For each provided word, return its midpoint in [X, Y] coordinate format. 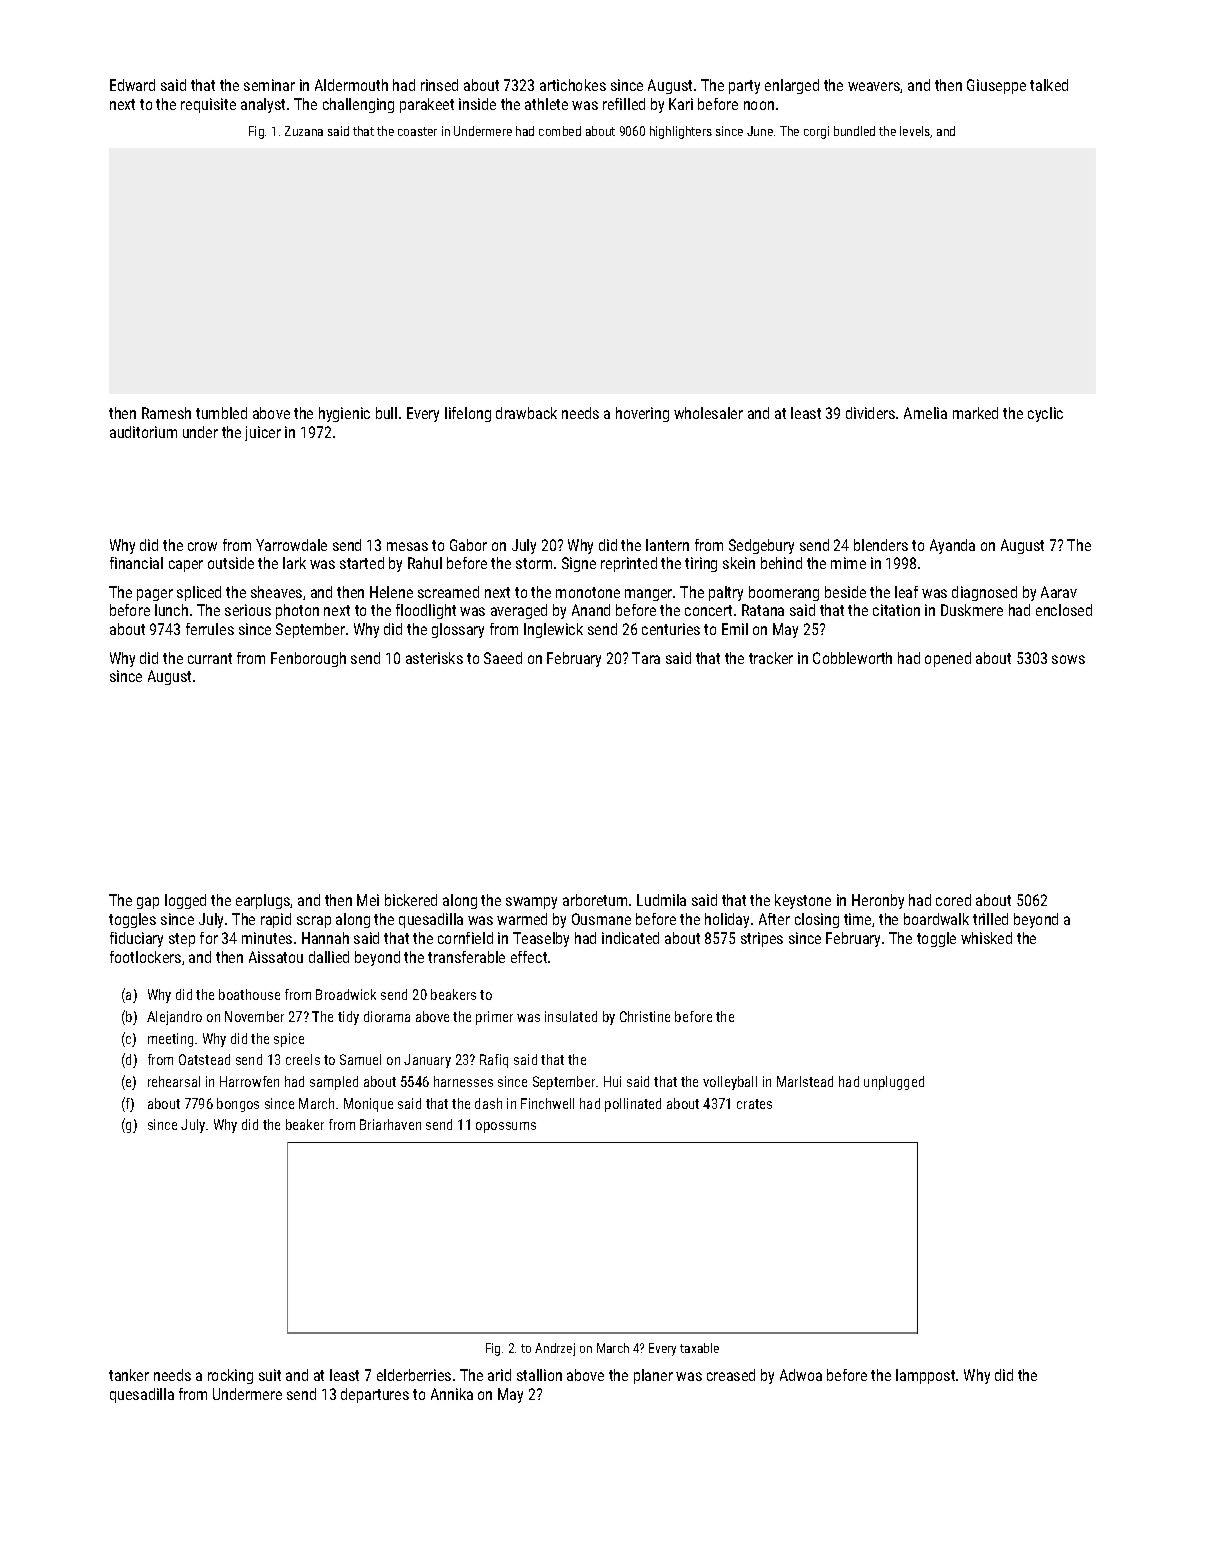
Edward [132, 85]
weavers [874, 87]
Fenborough [308, 659]
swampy [531, 903]
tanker [129, 1375]
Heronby [878, 901]
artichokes [573, 85]
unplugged [894, 1083]
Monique [368, 1105]
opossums [506, 1127]
